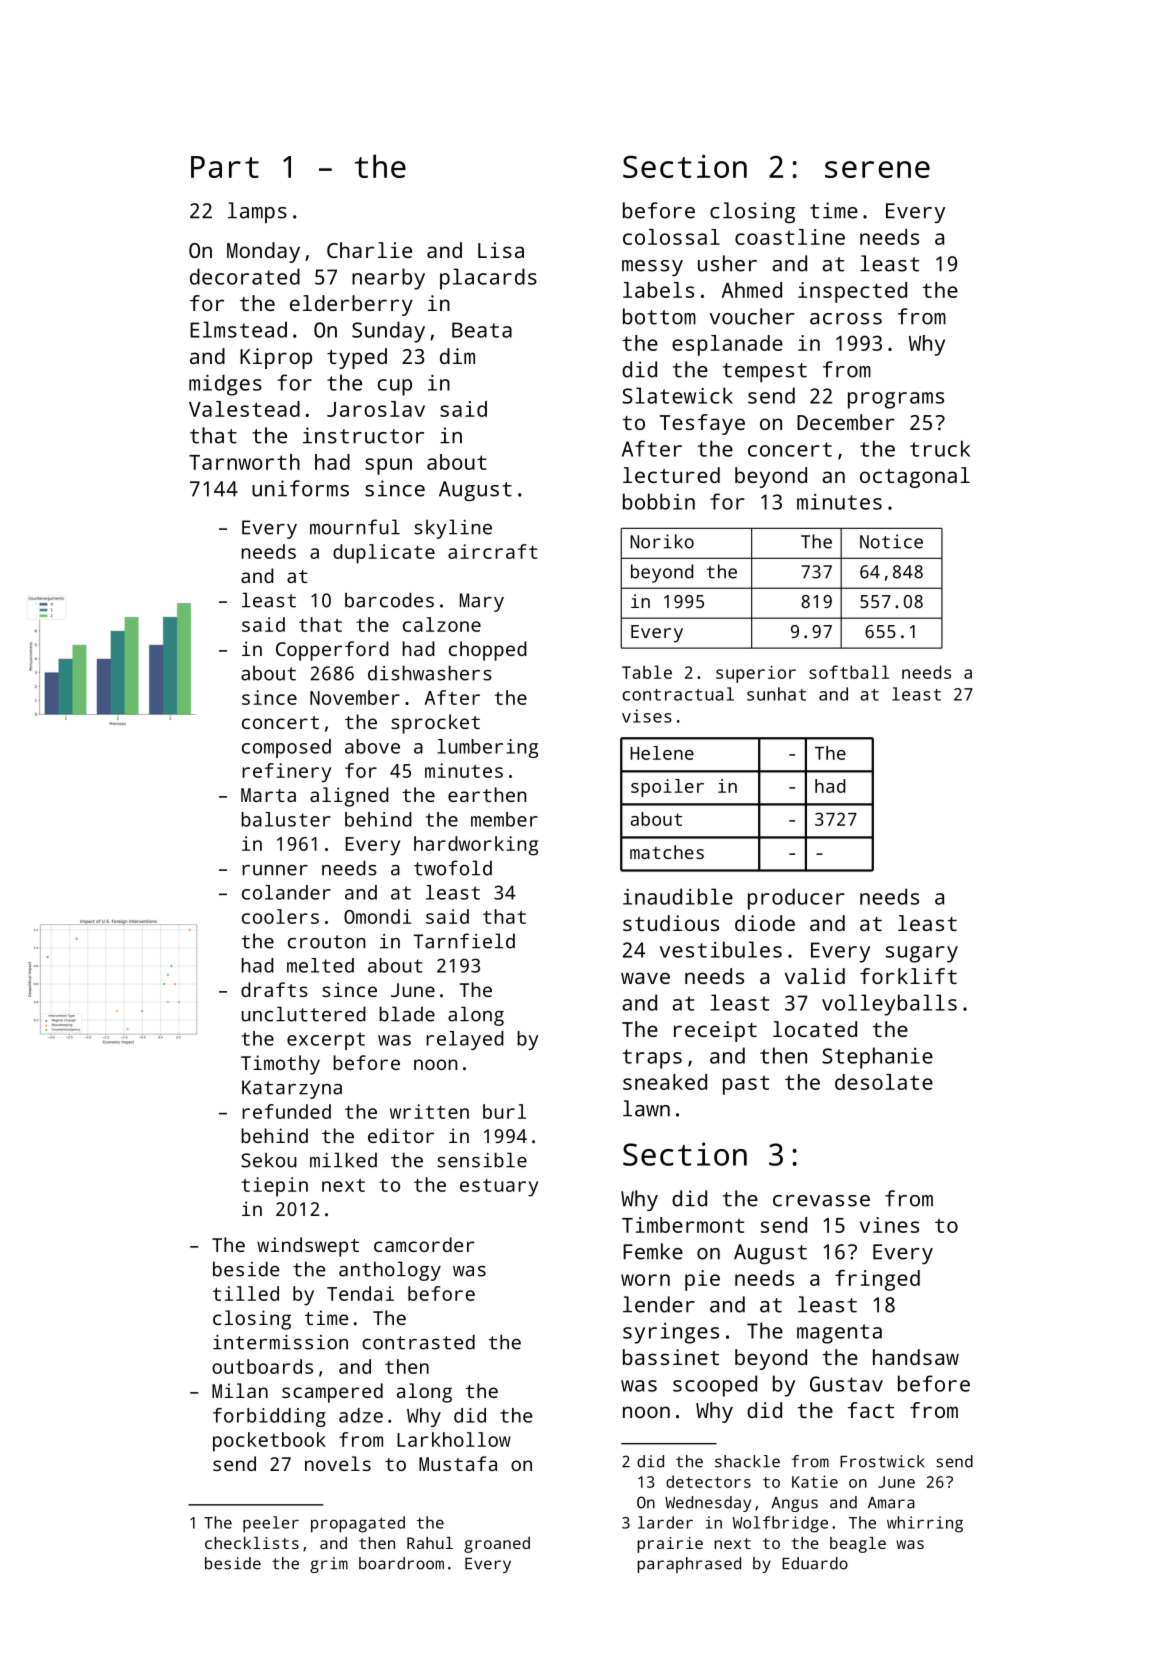  I want to click on matches, so click(667, 852).
